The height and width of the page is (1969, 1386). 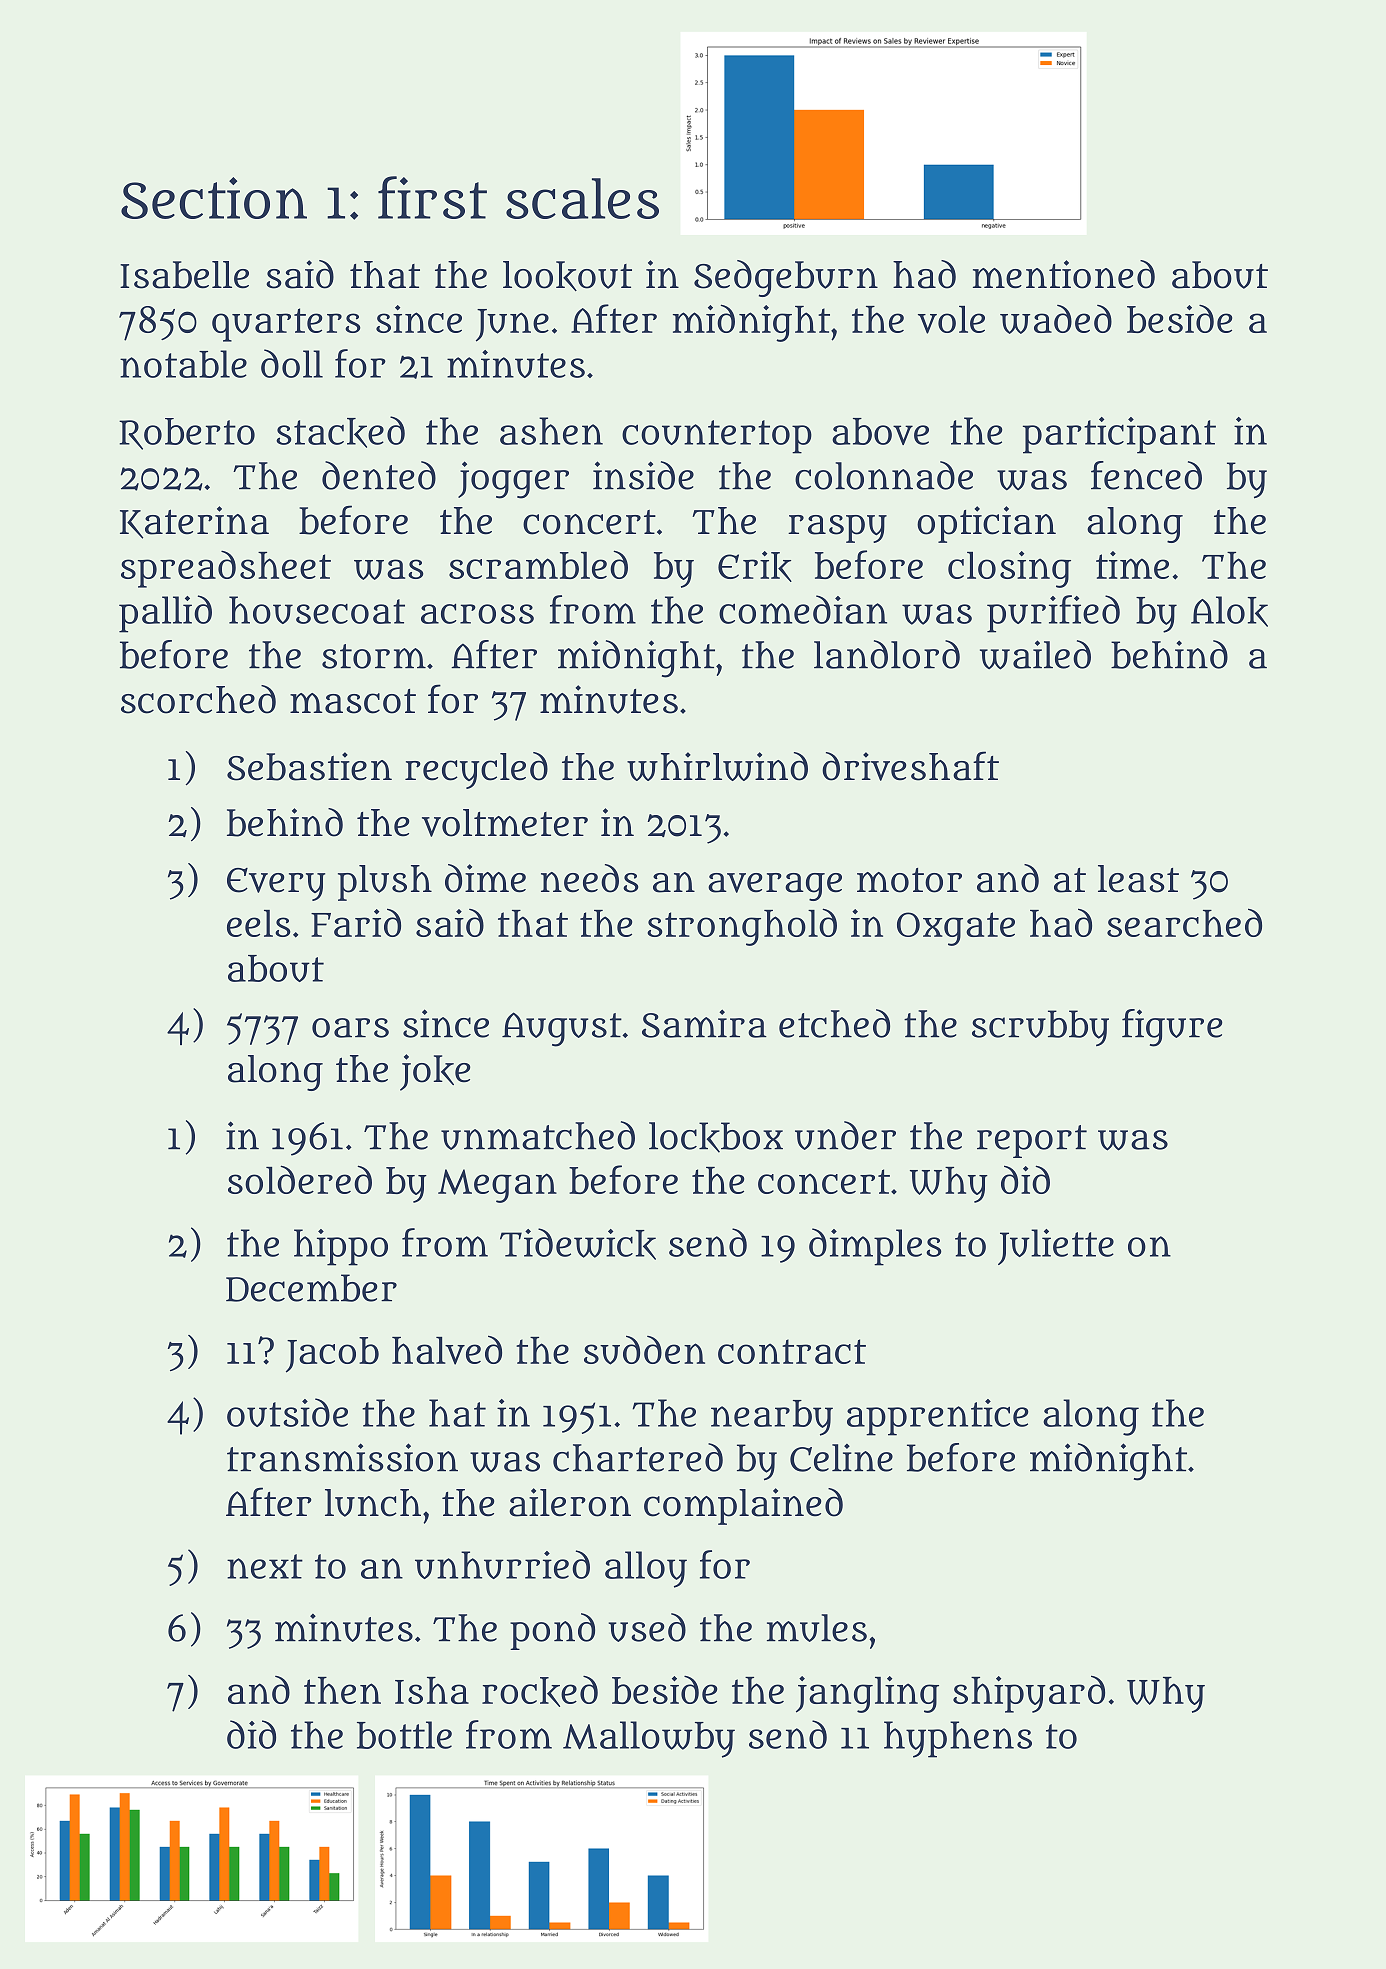 I want to click on joke, so click(x=435, y=1072).
